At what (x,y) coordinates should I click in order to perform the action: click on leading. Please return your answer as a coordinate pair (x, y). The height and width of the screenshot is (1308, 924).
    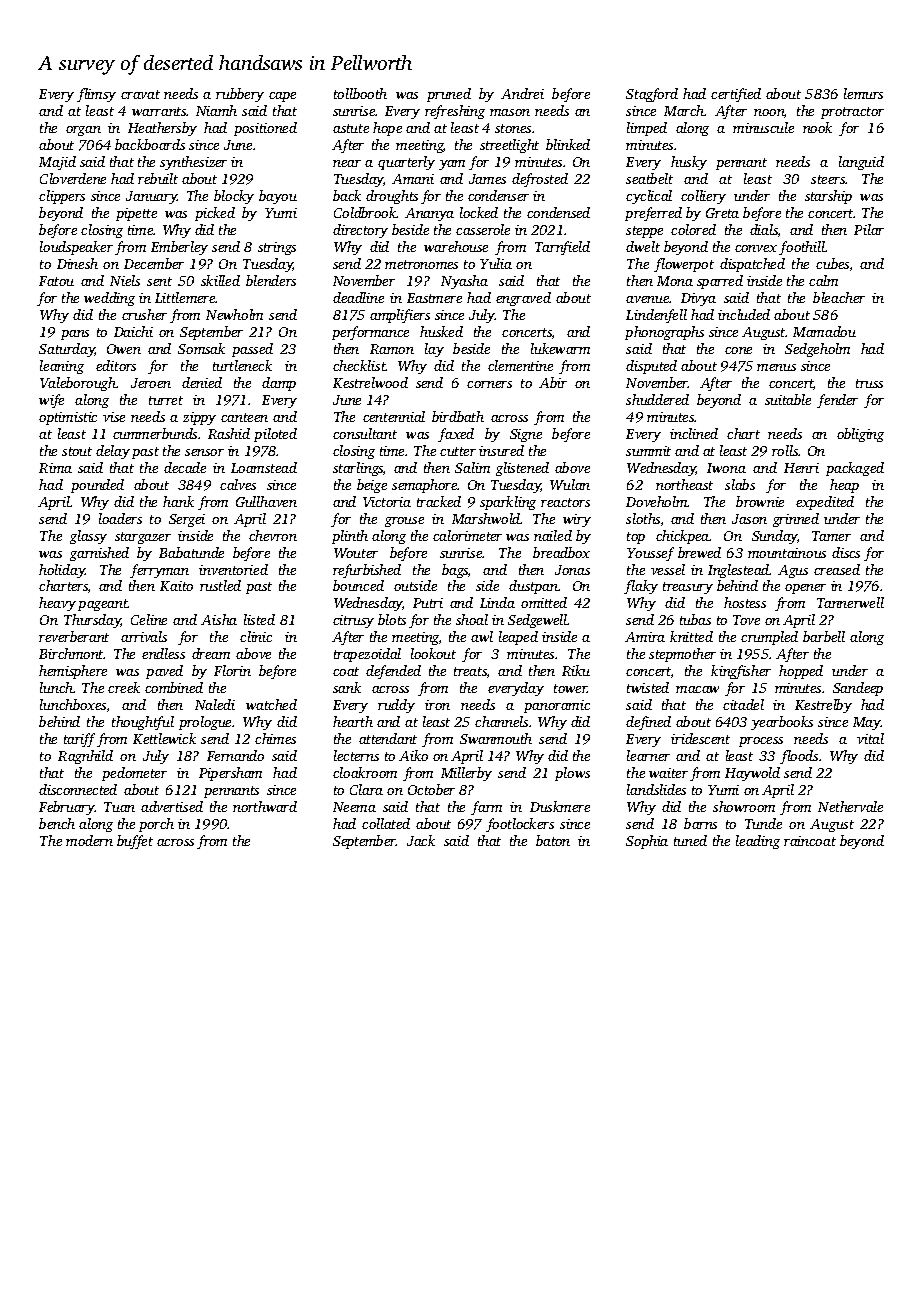
    Looking at the image, I should click on (758, 842).
